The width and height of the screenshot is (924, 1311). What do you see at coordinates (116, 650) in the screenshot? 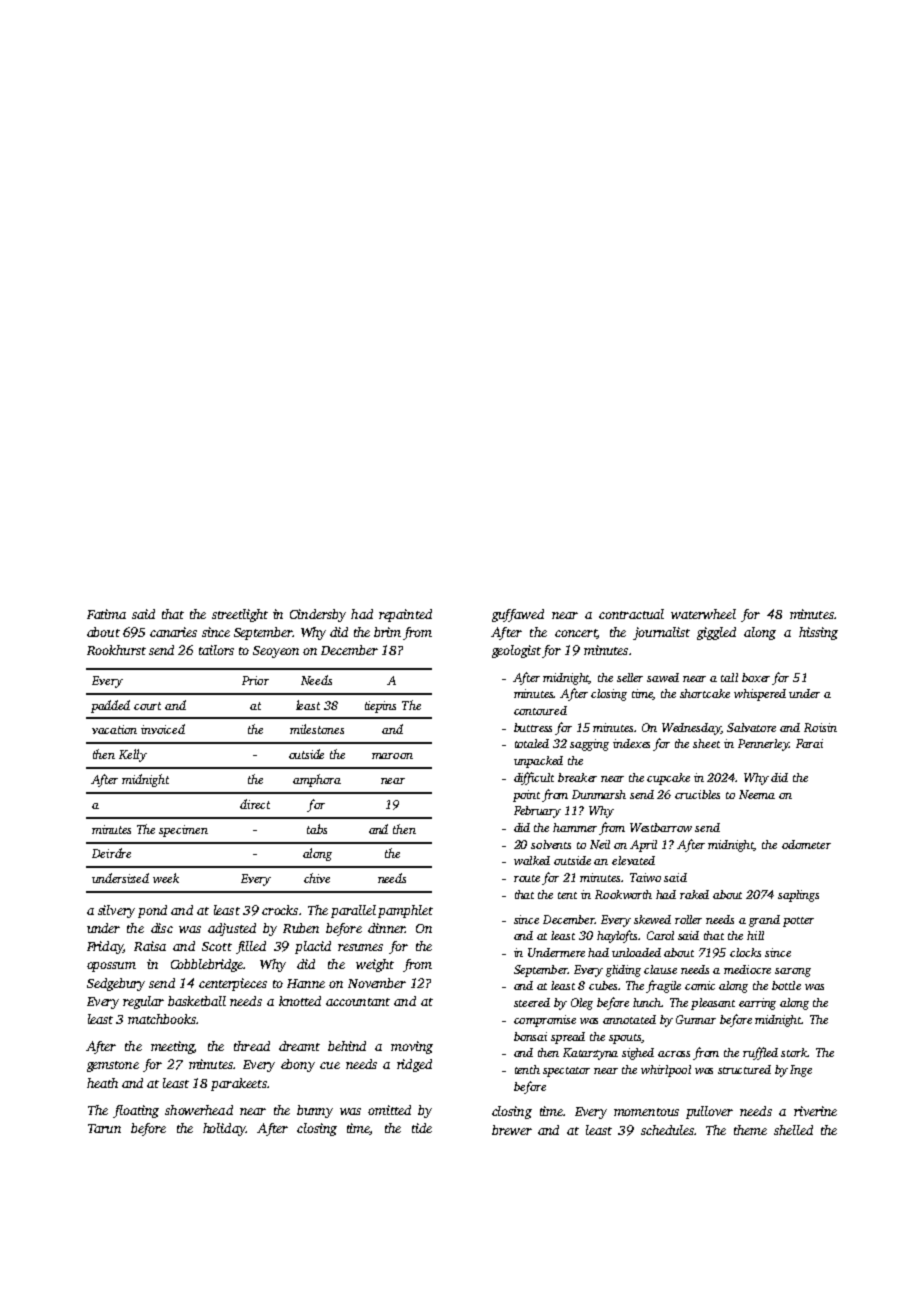
I see `Rookhurst` at bounding box center [116, 650].
